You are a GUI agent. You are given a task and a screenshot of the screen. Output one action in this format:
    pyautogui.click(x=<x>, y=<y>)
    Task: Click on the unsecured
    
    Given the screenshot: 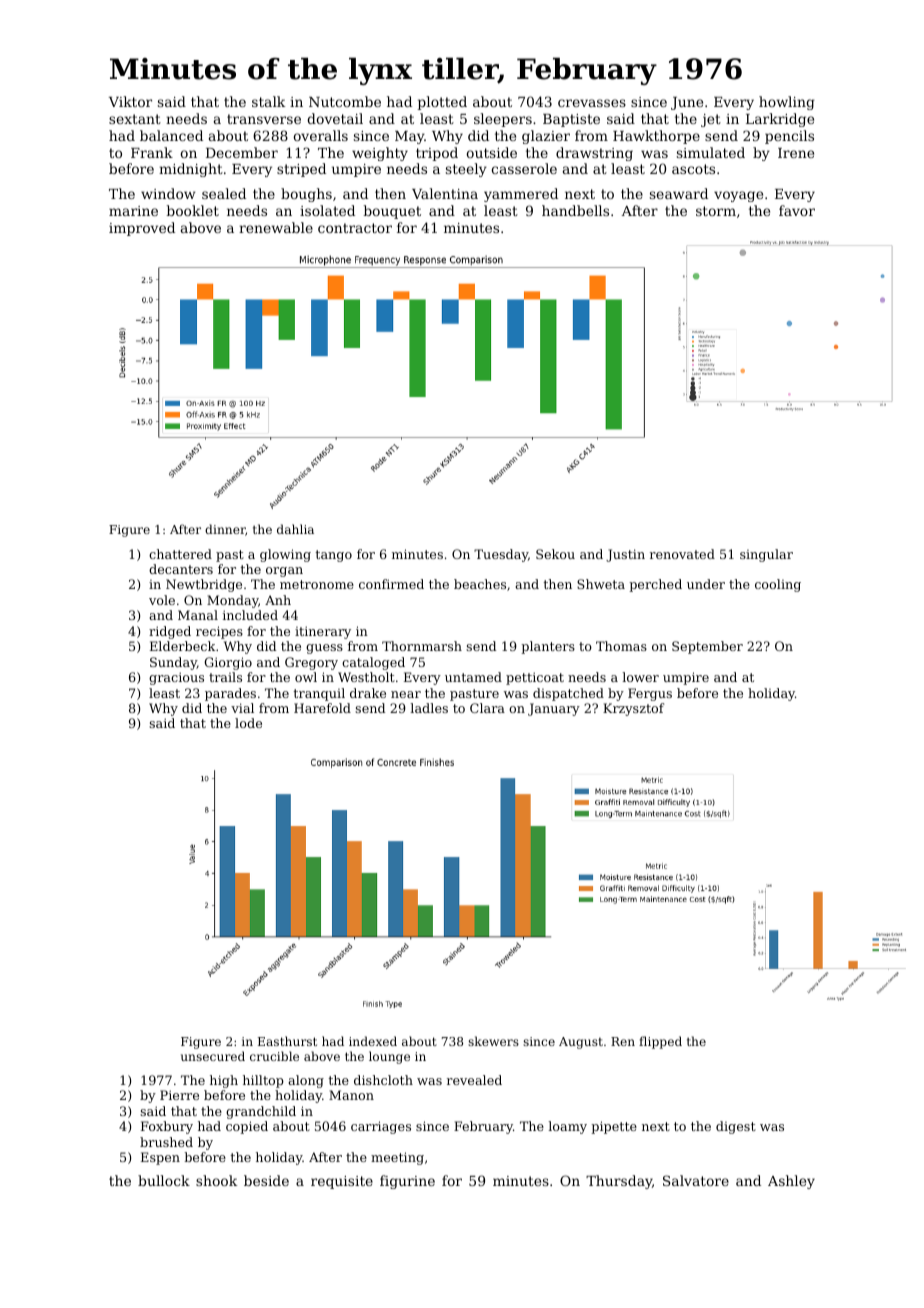 What is the action you would take?
    pyautogui.click(x=213, y=1056)
